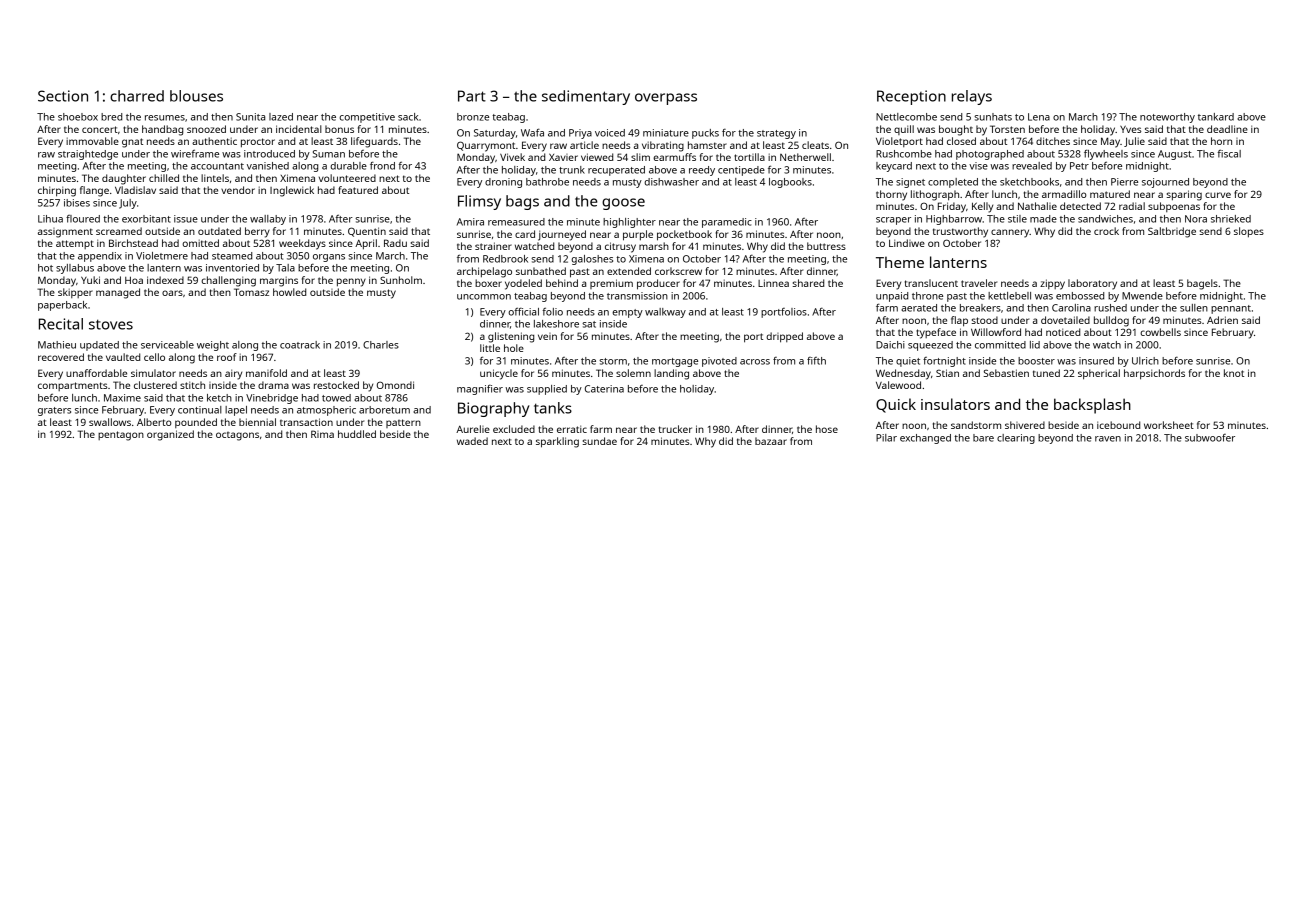 The image size is (1308, 924). What do you see at coordinates (586, 97) in the image?
I see `sedimentary` at bounding box center [586, 97].
